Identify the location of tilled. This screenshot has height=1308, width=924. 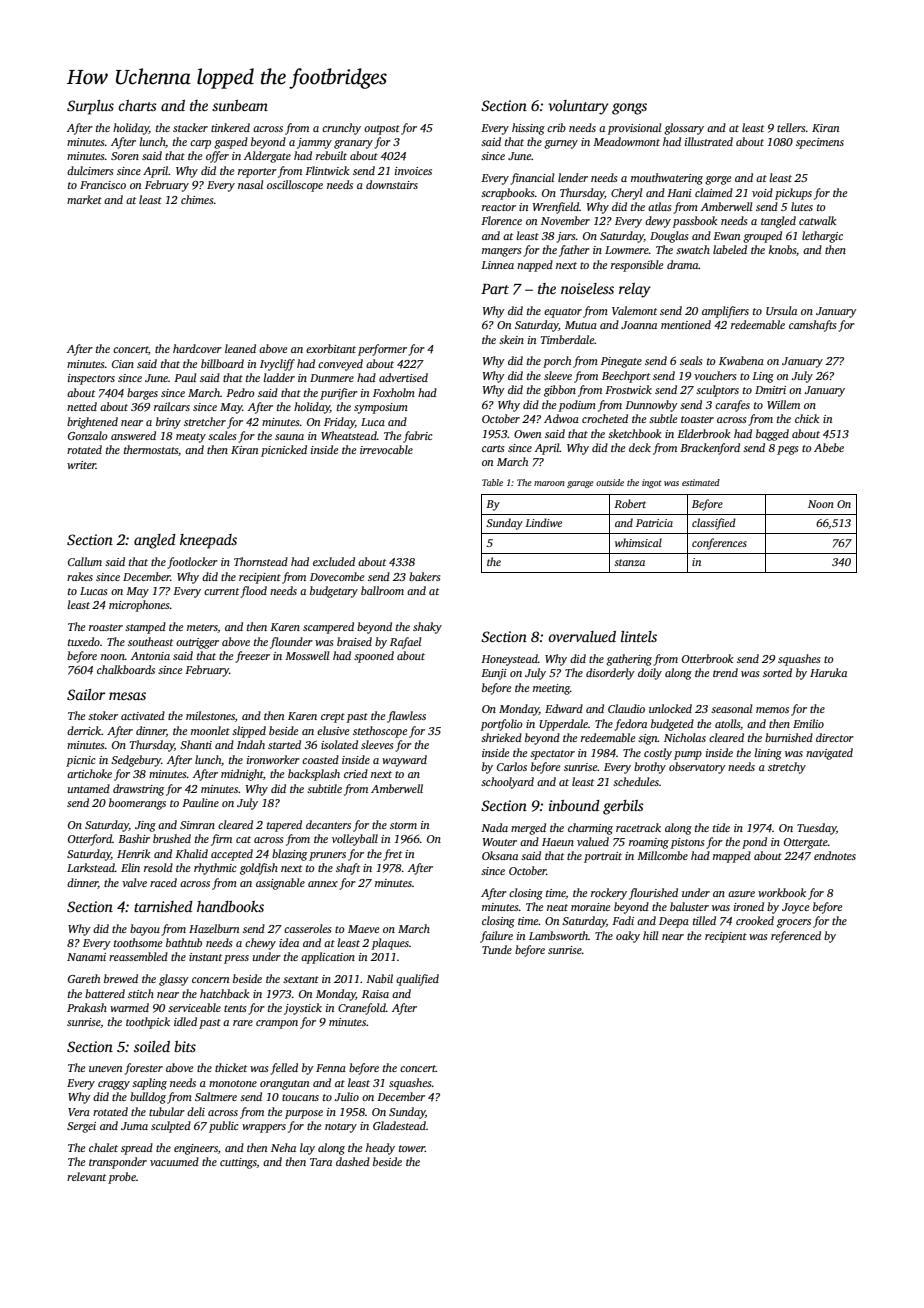
(704, 920).
